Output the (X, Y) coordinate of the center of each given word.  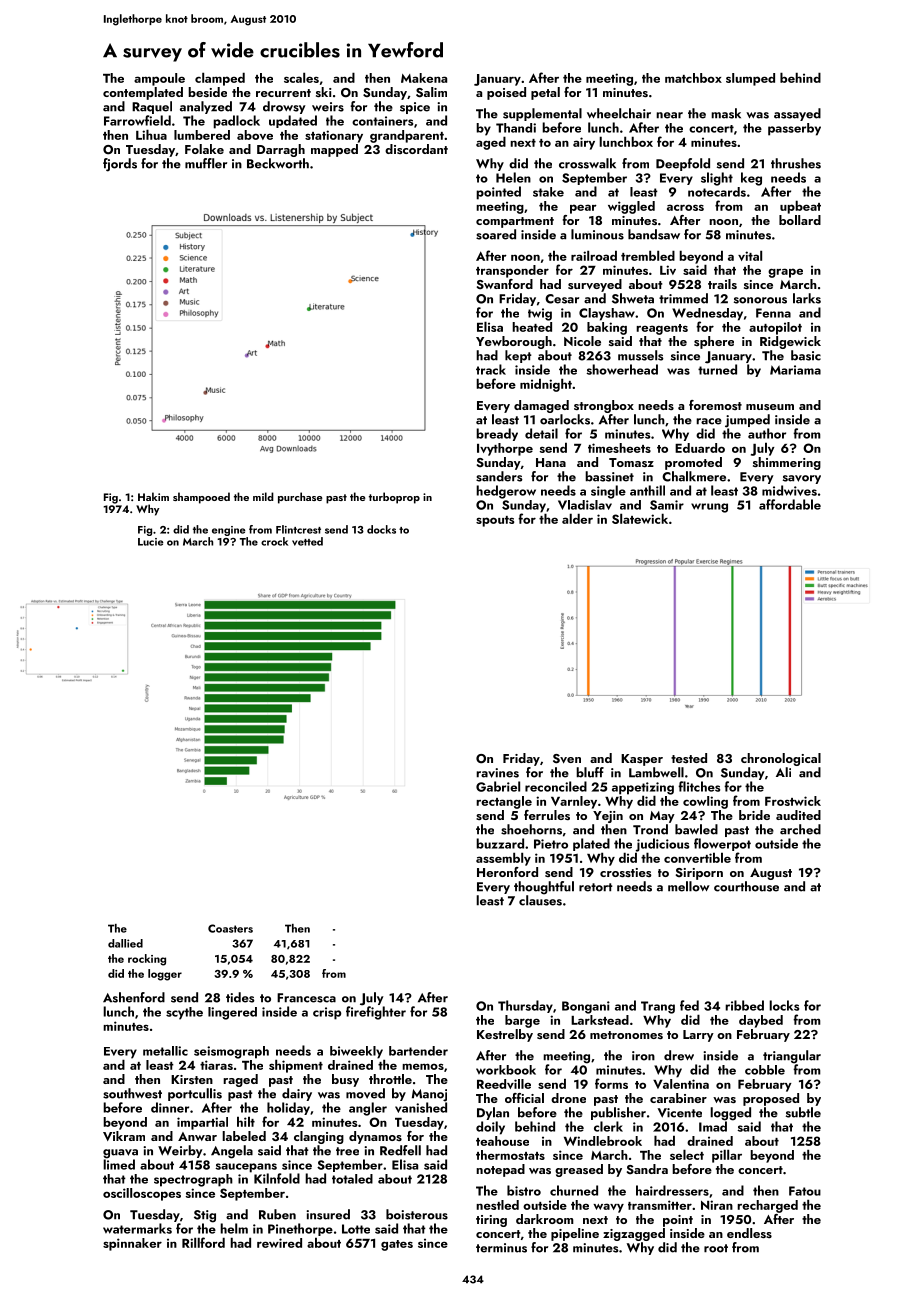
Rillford (203, 1242)
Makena (424, 78)
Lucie (151, 542)
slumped (750, 79)
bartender (418, 1051)
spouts (495, 521)
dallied (125, 943)
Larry (698, 1036)
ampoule (159, 79)
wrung (709, 508)
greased (579, 1170)
